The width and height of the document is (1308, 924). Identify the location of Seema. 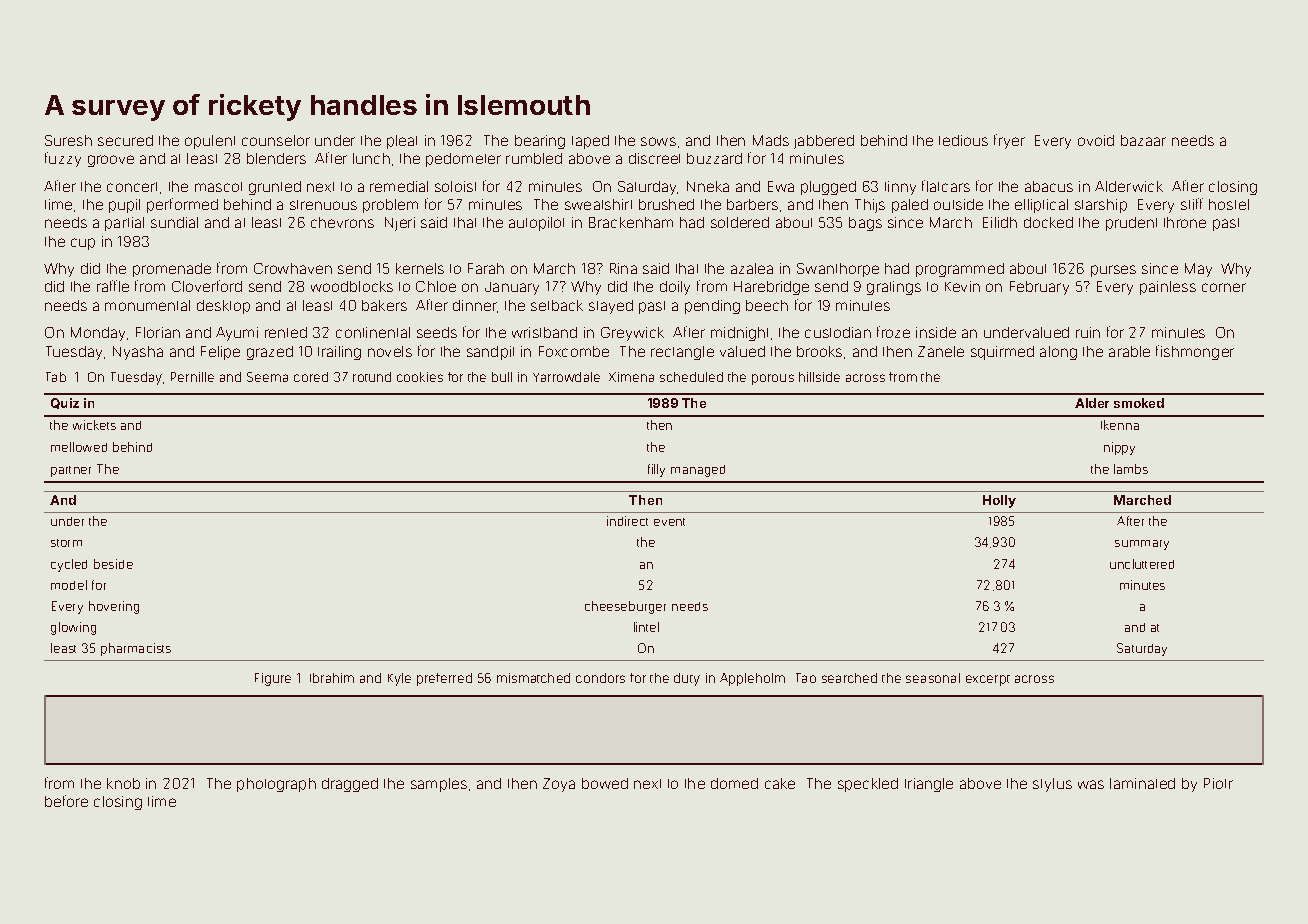
(267, 377).
